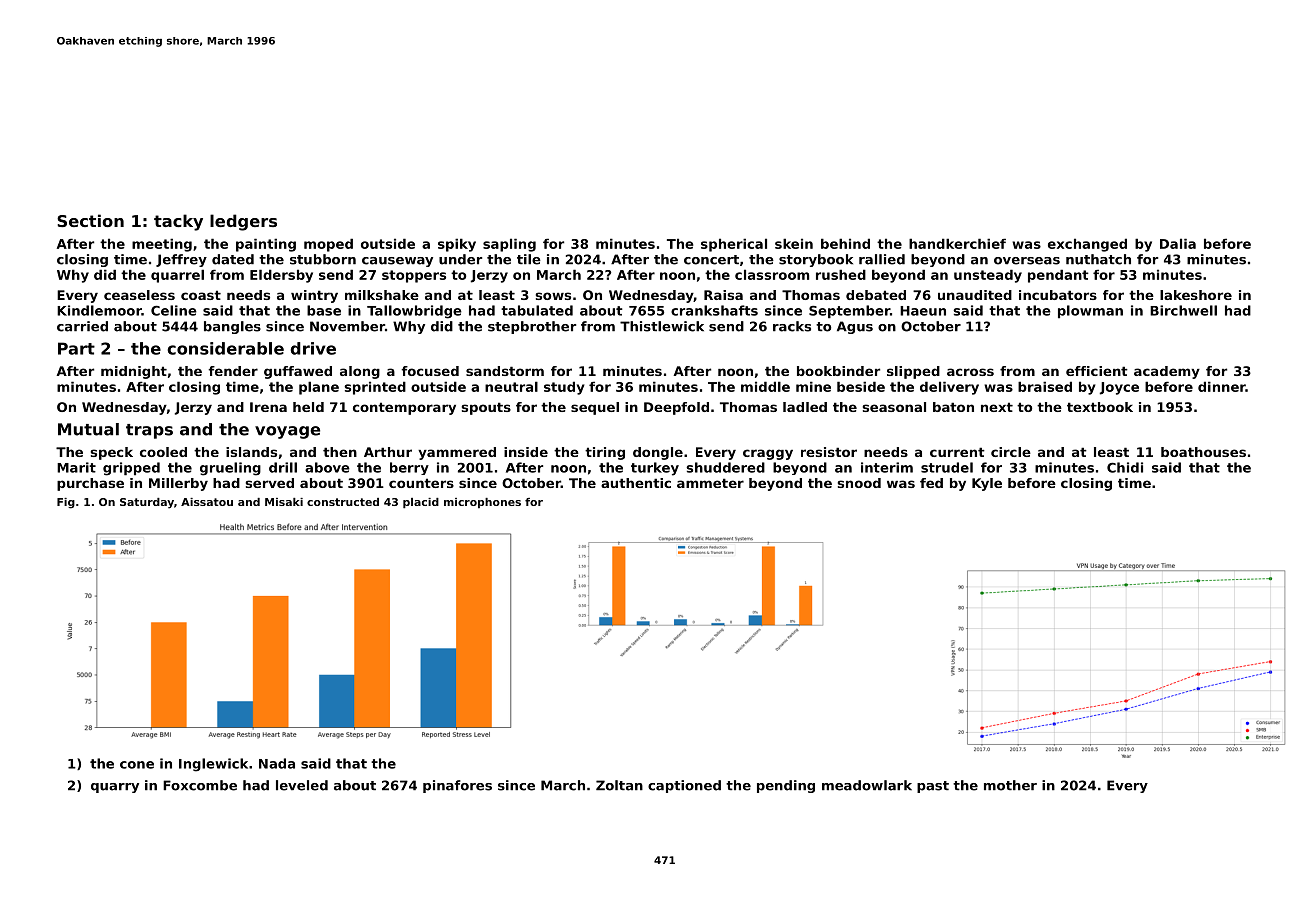 Image resolution: width=1308 pixels, height=924 pixels. Describe the element at coordinates (178, 222) in the document. I see `tacky` at that location.
